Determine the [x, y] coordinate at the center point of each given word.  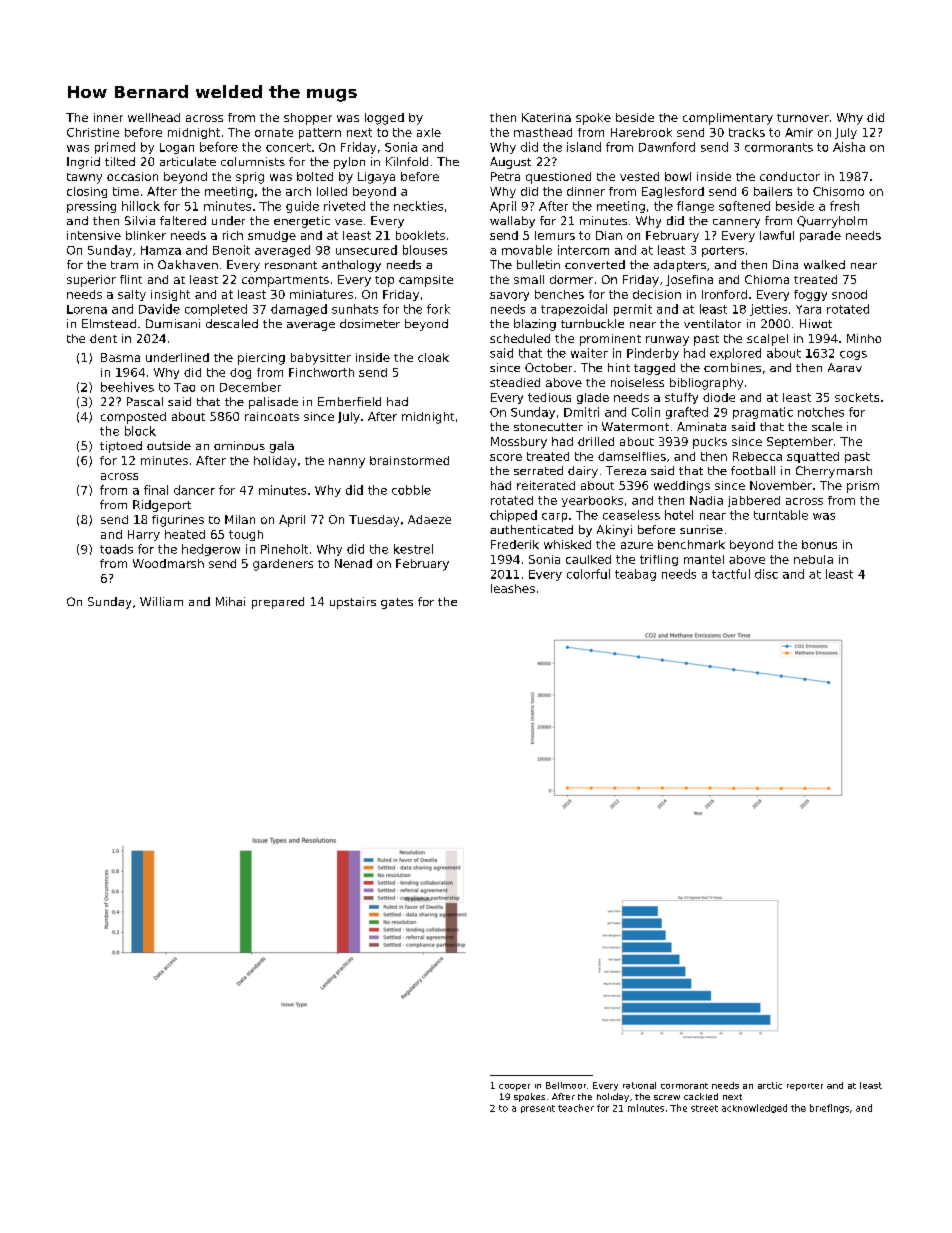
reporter [805, 1087]
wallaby [512, 222]
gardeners [283, 565]
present [538, 1109]
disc [766, 574]
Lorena [87, 309]
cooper [514, 1087]
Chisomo [838, 191]
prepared [278, 603]
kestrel [413, 549]
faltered [183, 220]
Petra [505, 176]
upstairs [353, 603]
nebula [813, 559]
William [161, 601]
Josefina [689, 280]
